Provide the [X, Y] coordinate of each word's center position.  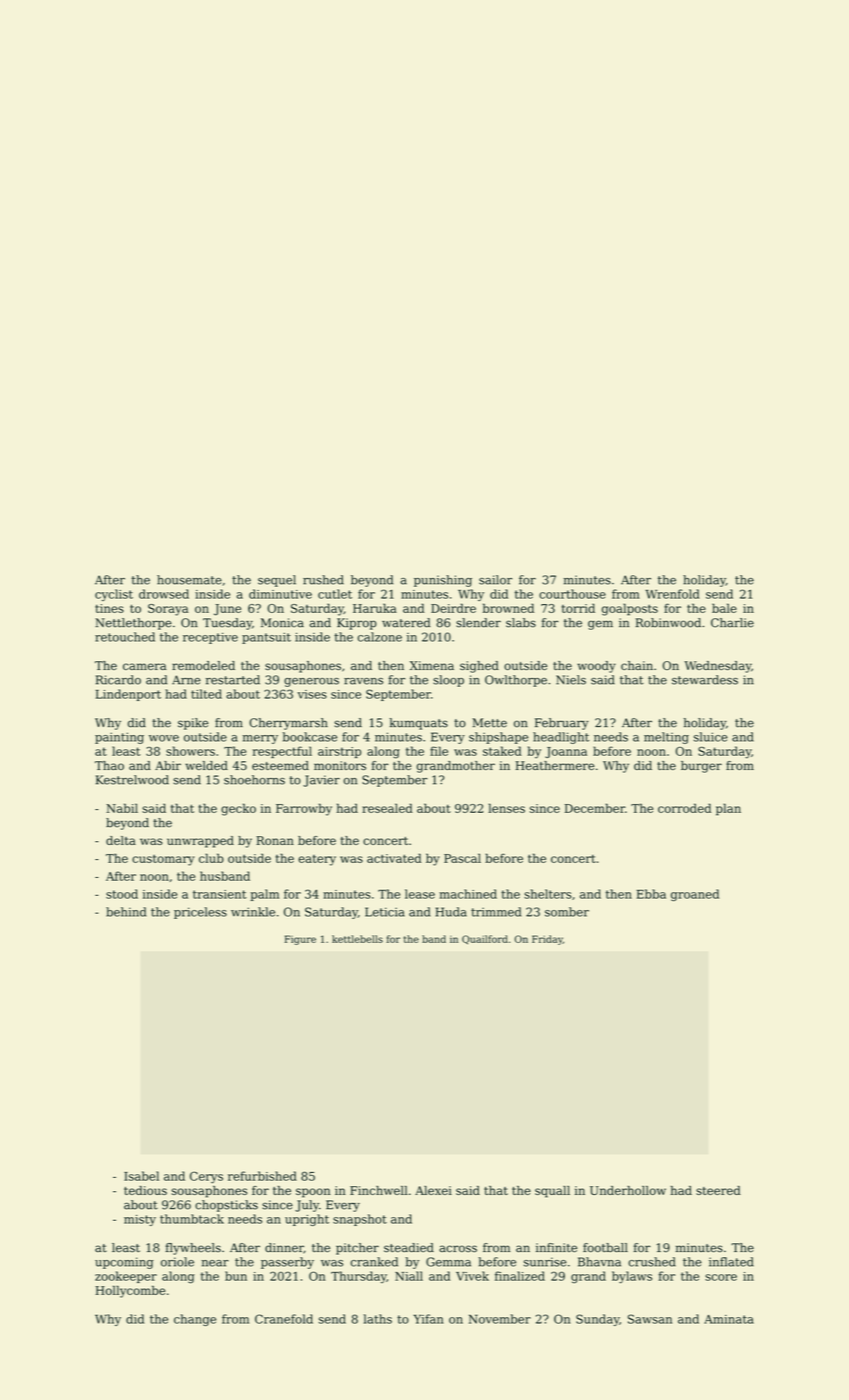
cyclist [114, 595]
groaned [695, 895]
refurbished [262, 1176]
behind [126, 912]
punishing [443, 581]
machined [468, 894]
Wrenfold [672, 594]
